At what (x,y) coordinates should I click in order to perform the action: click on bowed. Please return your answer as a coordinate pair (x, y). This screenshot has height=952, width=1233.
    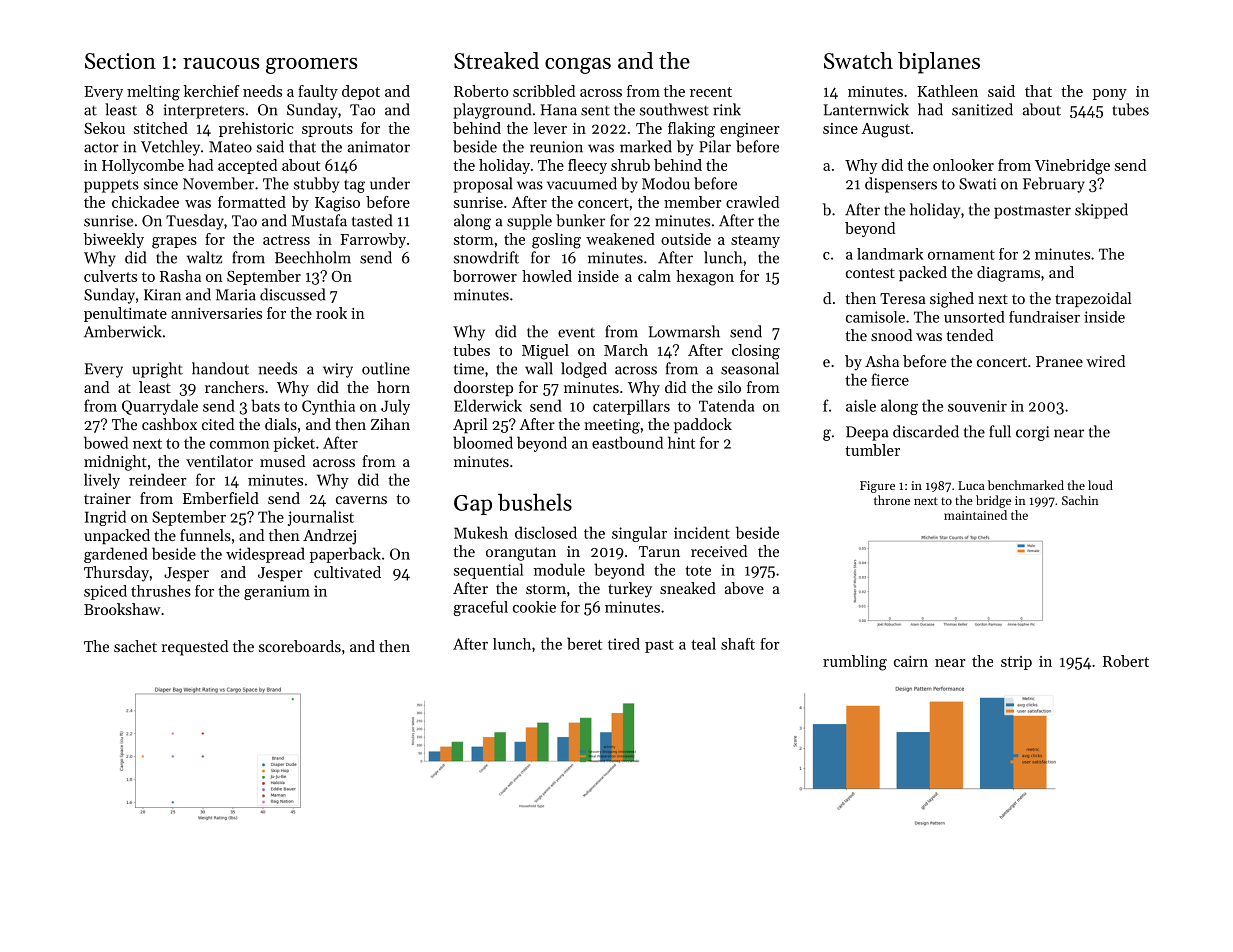
    Looking at the image, I should click on (106, 442).
